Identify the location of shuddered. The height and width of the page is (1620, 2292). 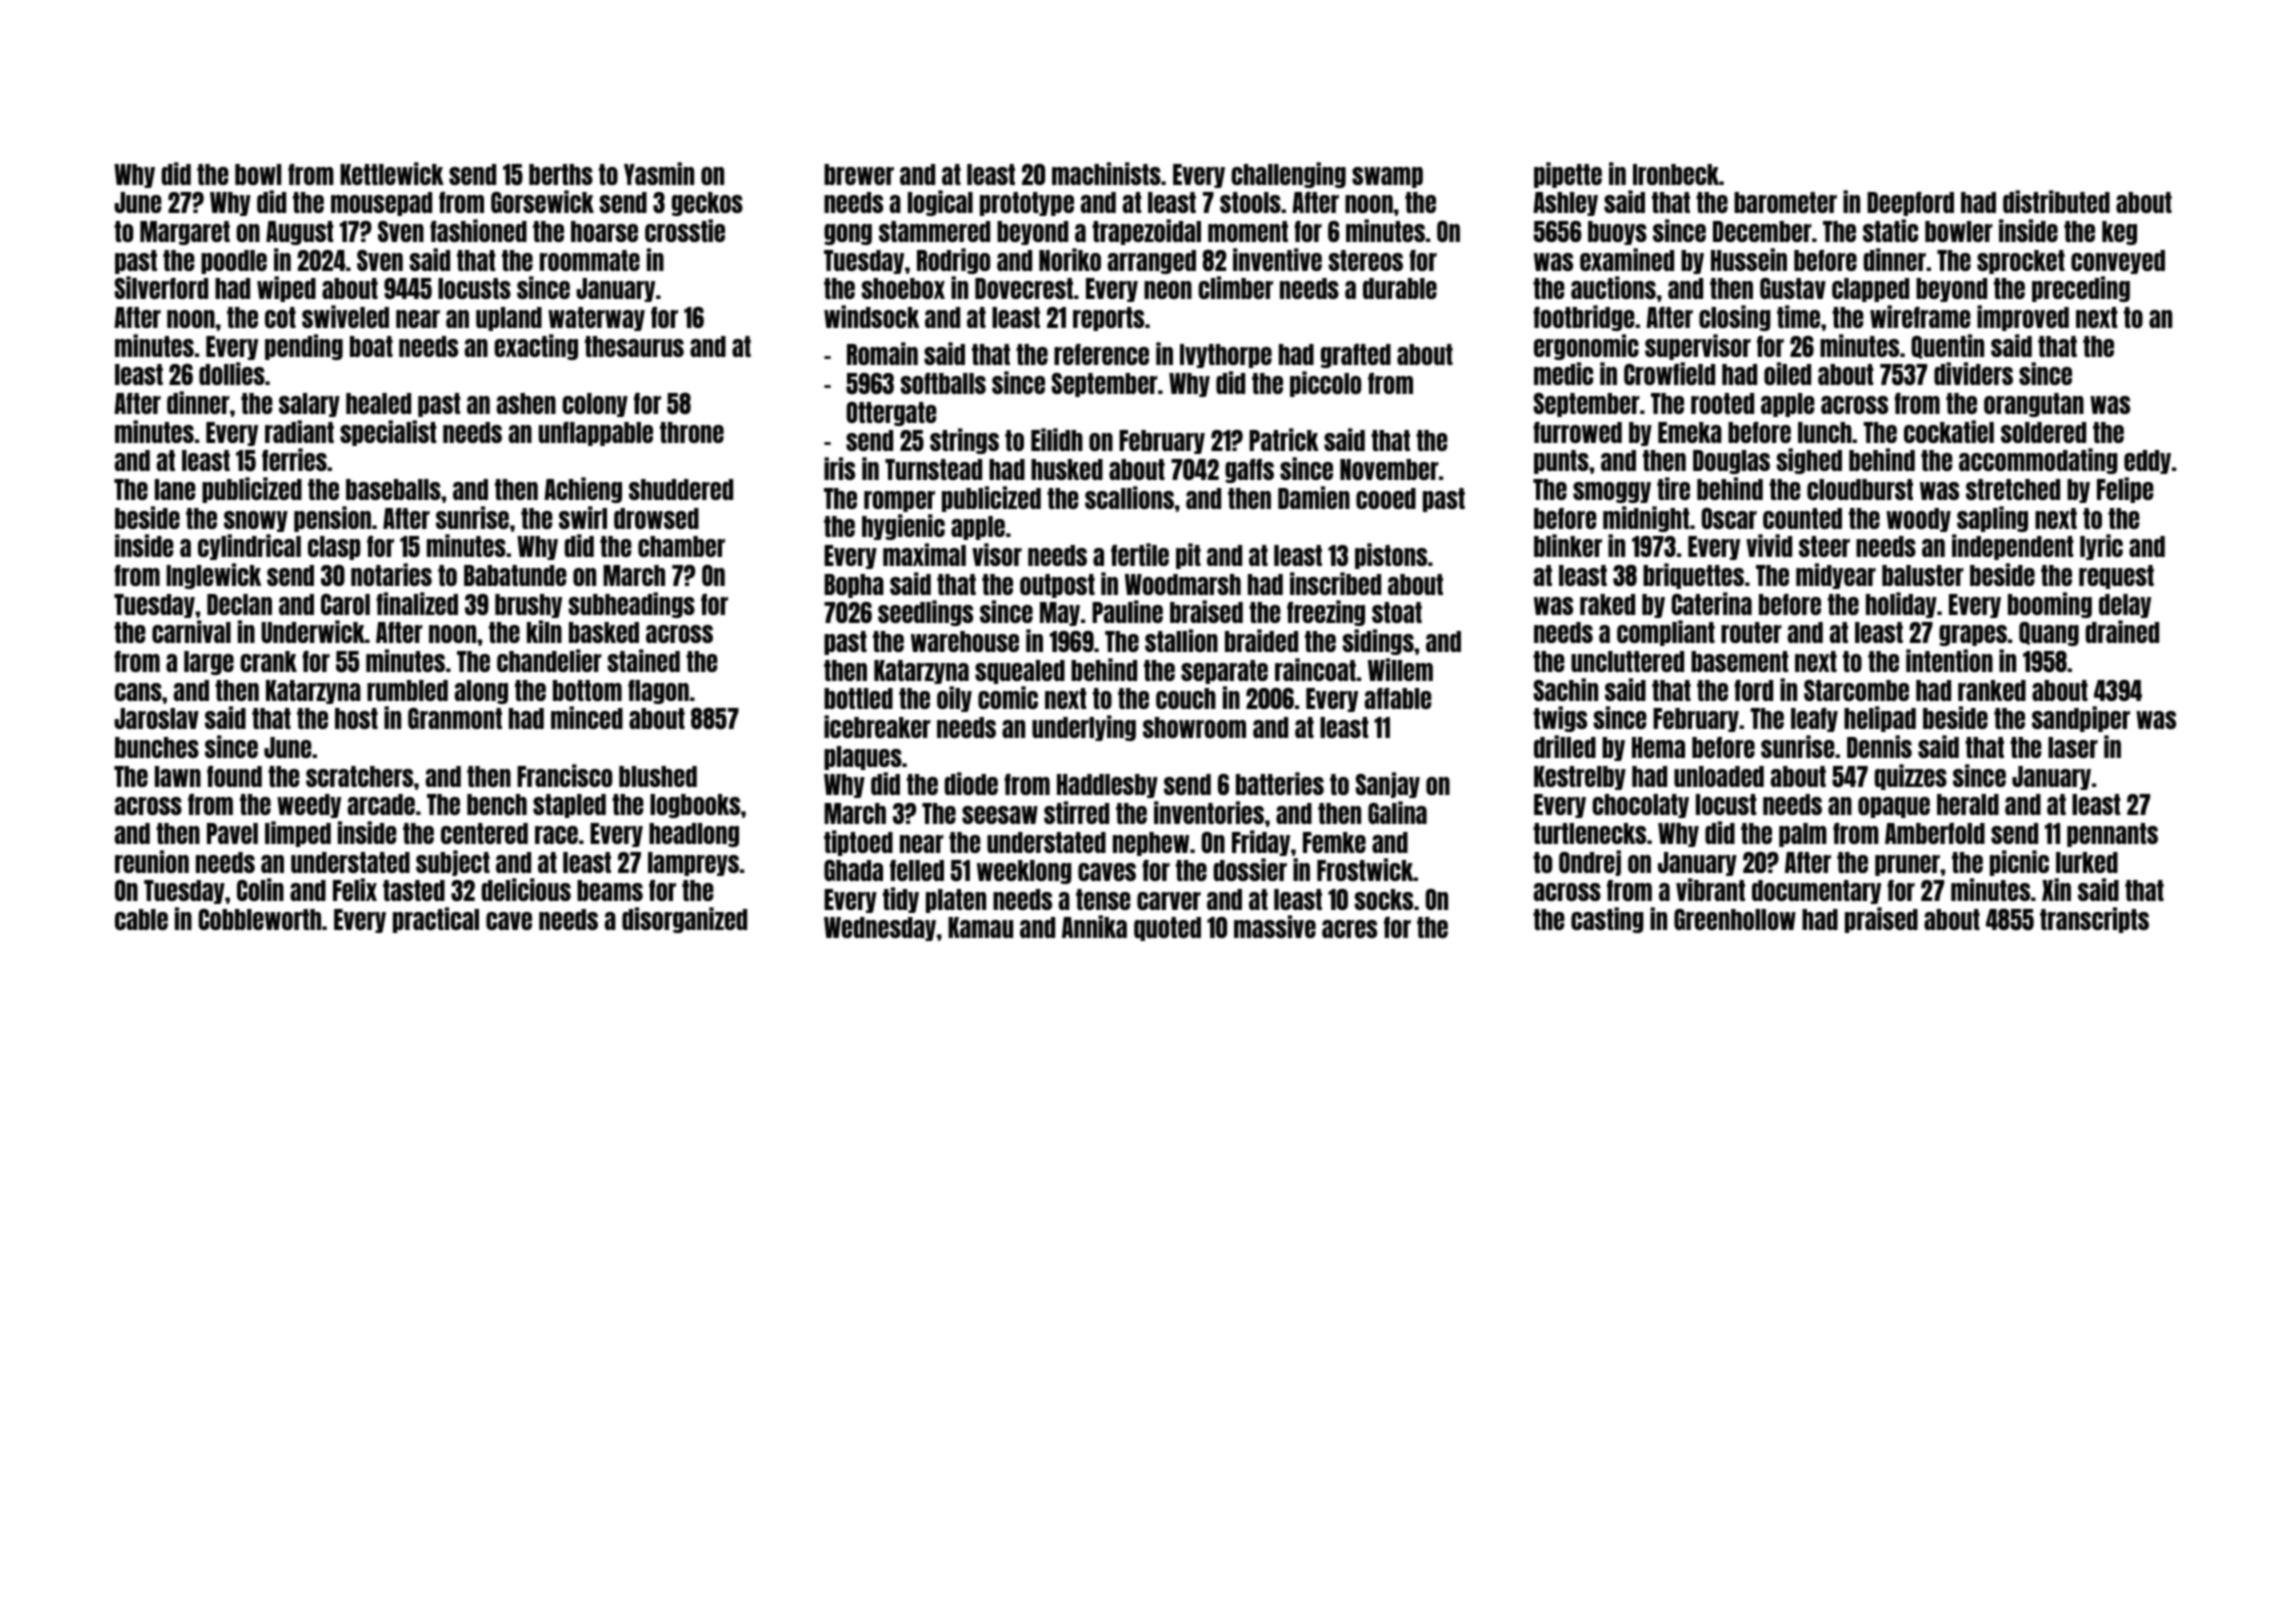
(681, 489).
